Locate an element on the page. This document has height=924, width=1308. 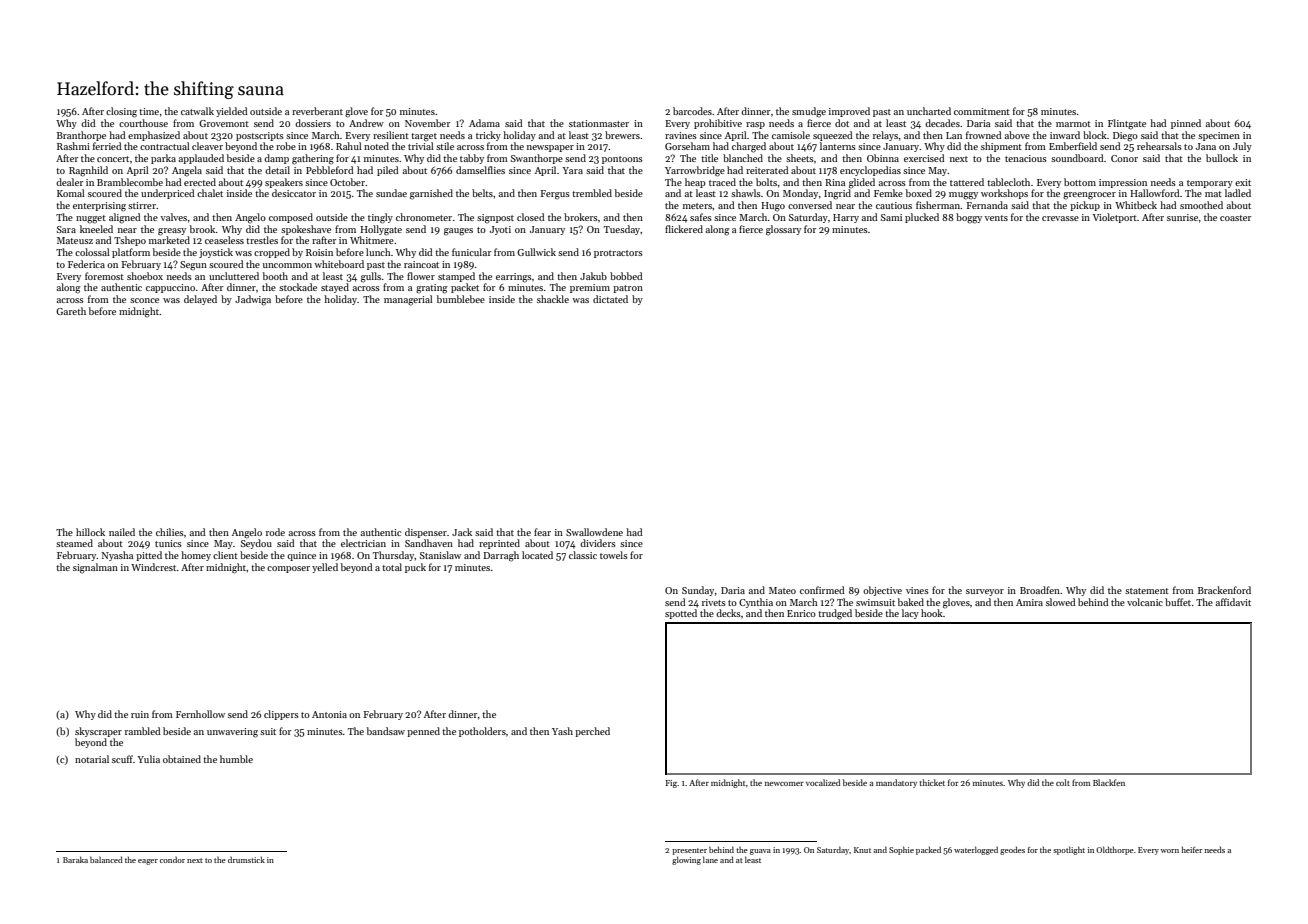
spotted is located at coordinates (681, 614).
